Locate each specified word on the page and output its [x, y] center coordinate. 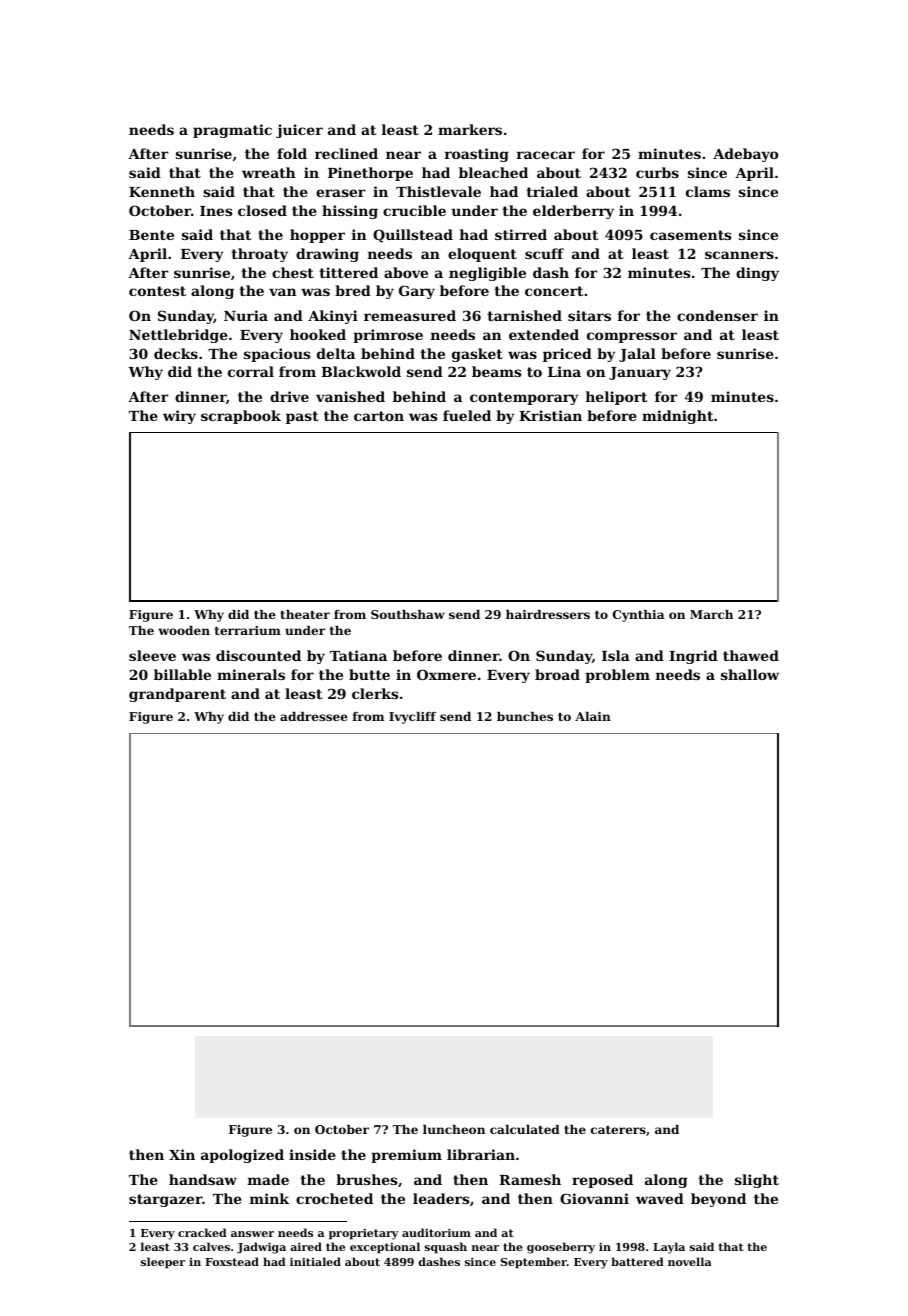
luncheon [454, 1129]
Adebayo [745, 155]
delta [336, 353]
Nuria [246, 315]
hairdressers [548, 614]
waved [660, 1198]
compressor [632, 337]
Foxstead [232, 1261]
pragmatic [232, 131]
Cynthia [638, 616]
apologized [242, 1156]
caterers [618, 1130]
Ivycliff [412, 718]
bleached [493, 172]
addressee [314, 716]
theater [305, 614]
